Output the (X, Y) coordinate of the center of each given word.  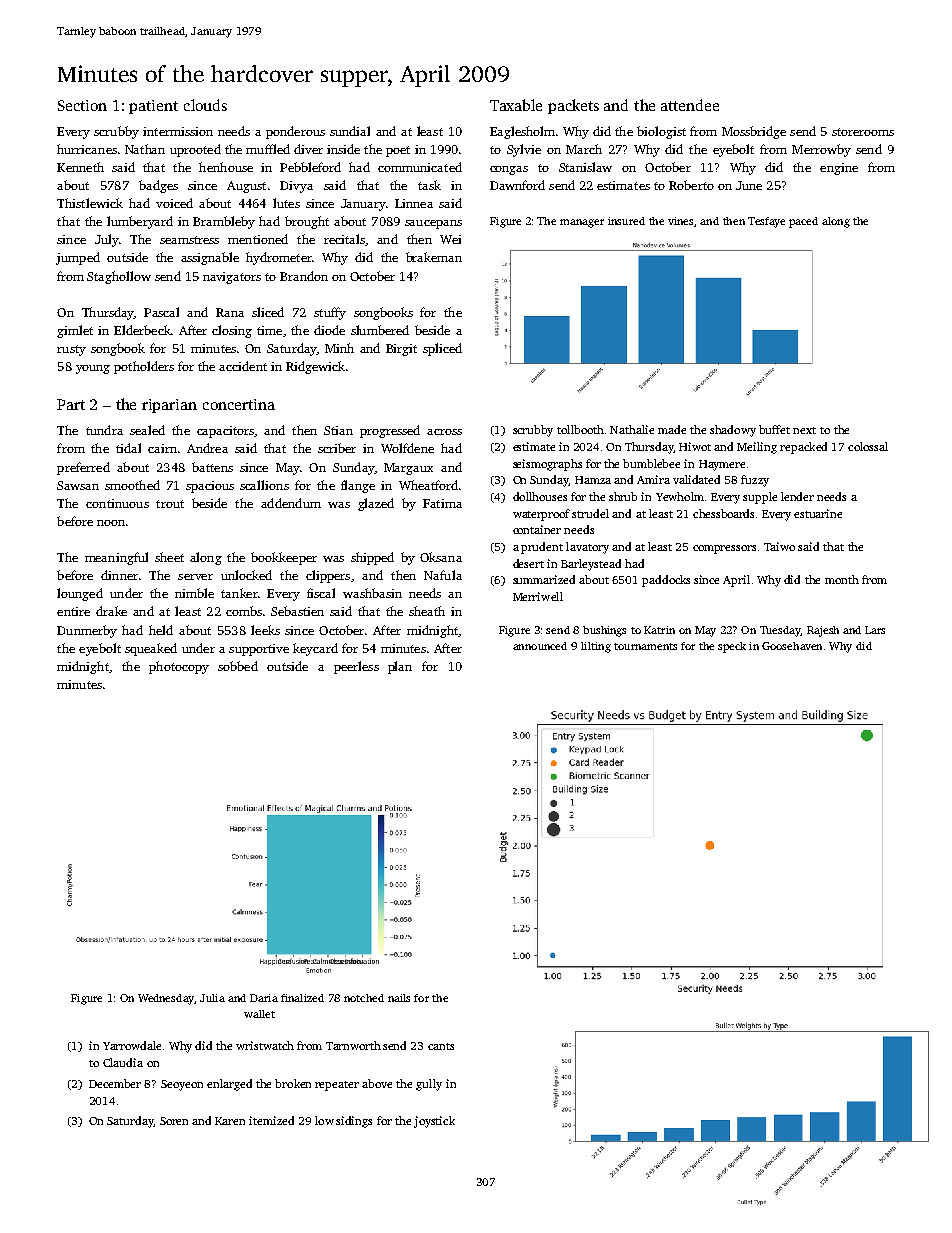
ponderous (295, 132)
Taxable (516, 105)
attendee (690, 105)
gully (429, 1085)
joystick (434, 1122)
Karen (230, 1121)
